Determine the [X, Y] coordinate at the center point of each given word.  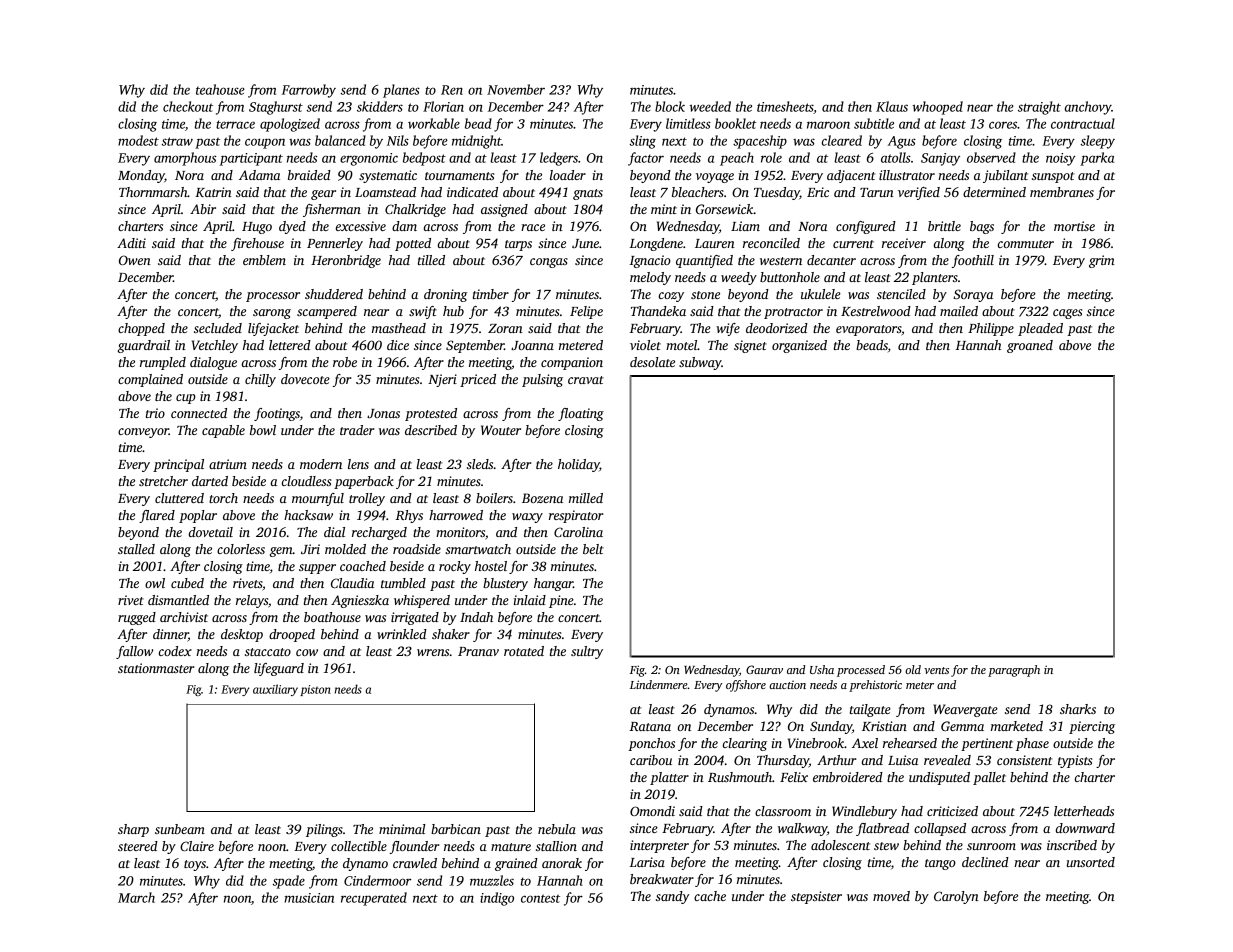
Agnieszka [360, 601]
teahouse [220, 89]
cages [1067, 314]
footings [277, 414]
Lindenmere [659, 684]
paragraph [1014, 671]
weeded [710, 106]
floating [581, 414]
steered [138, 846]
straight [1039, 108]
